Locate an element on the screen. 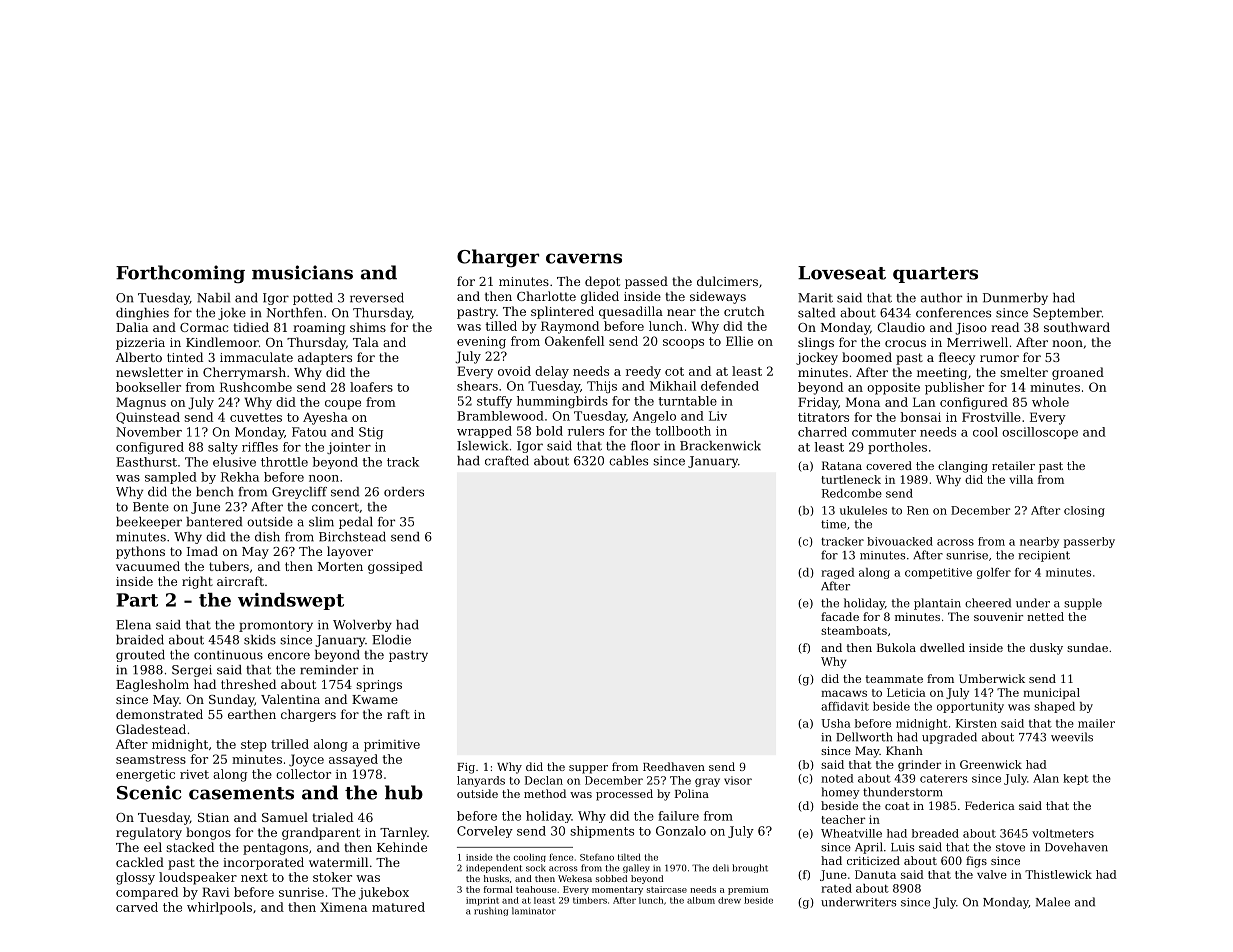 This screenshot has height=952, width=1233. raged is located at coordinates (838, 573).
